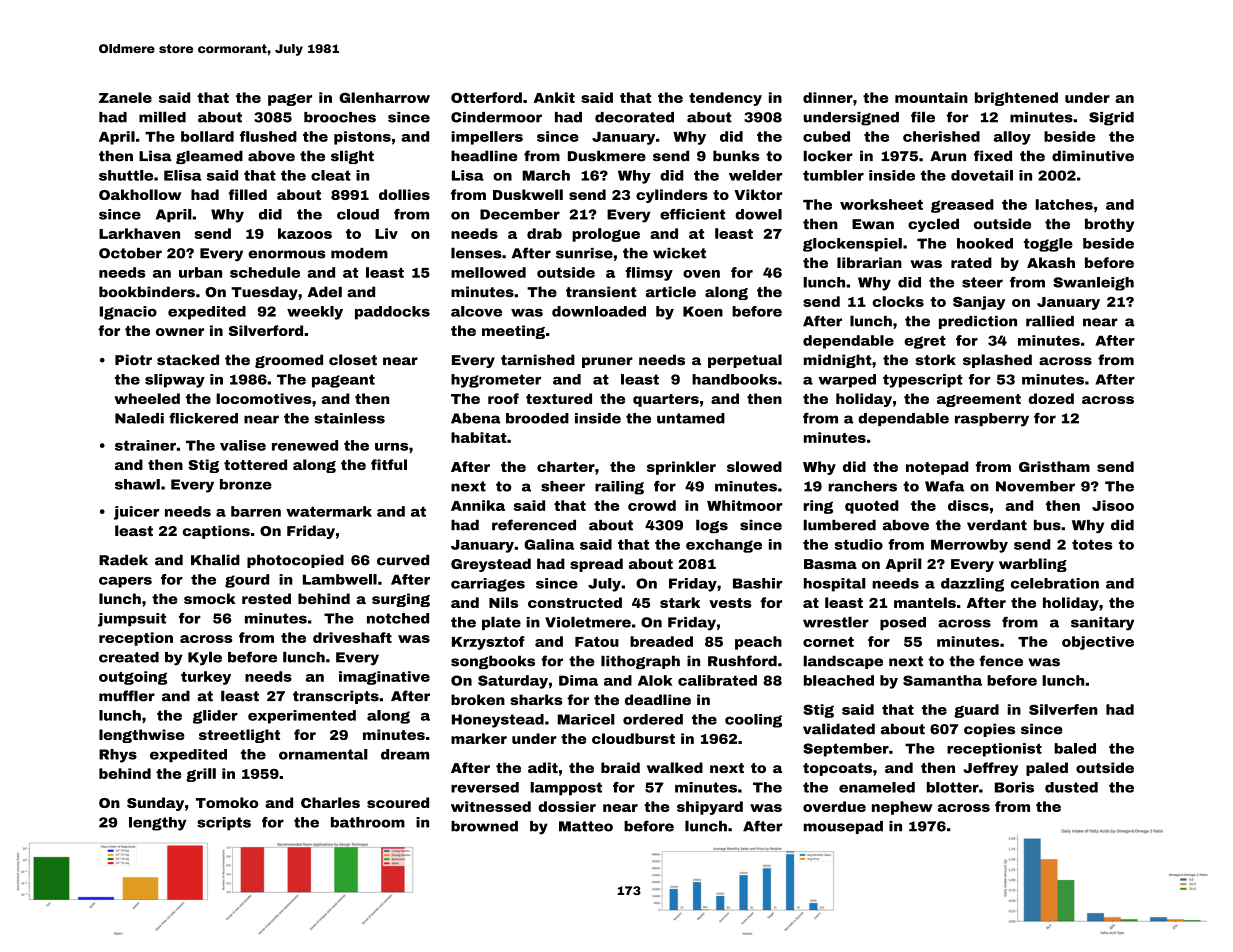 The image size is (1233, 952). What do you see at coordinates (478, 505) in the image?
I see `Annika` at bounding box center [478, 505].
